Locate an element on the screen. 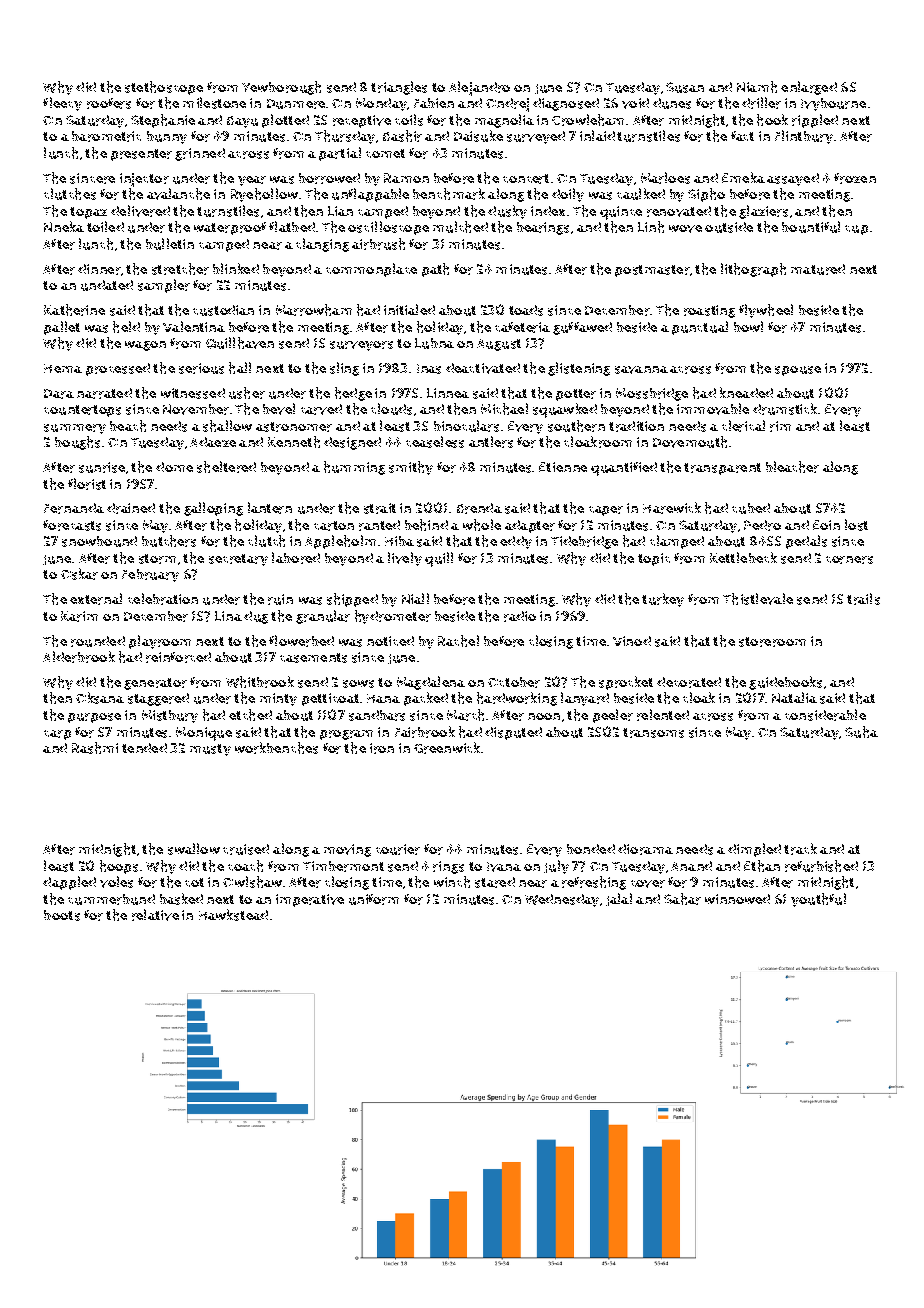  Ivybourne is located at coordinates (833, 104).
